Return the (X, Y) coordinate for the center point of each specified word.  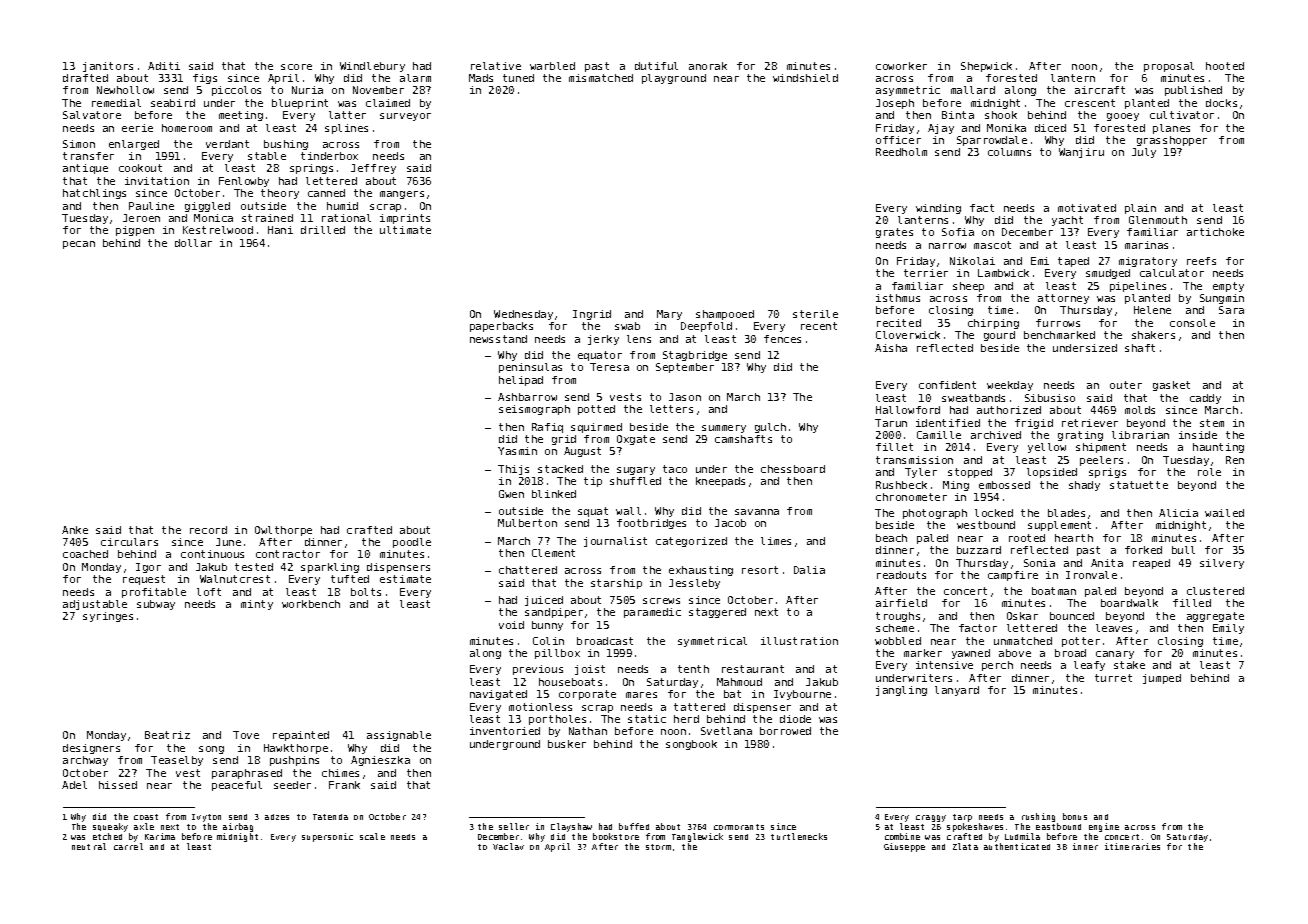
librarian (1140, 435)
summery (724, 429)
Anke (75, 530)
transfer (88, 156)
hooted (1225, 66)
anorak (708, 66)
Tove (246, 735)
